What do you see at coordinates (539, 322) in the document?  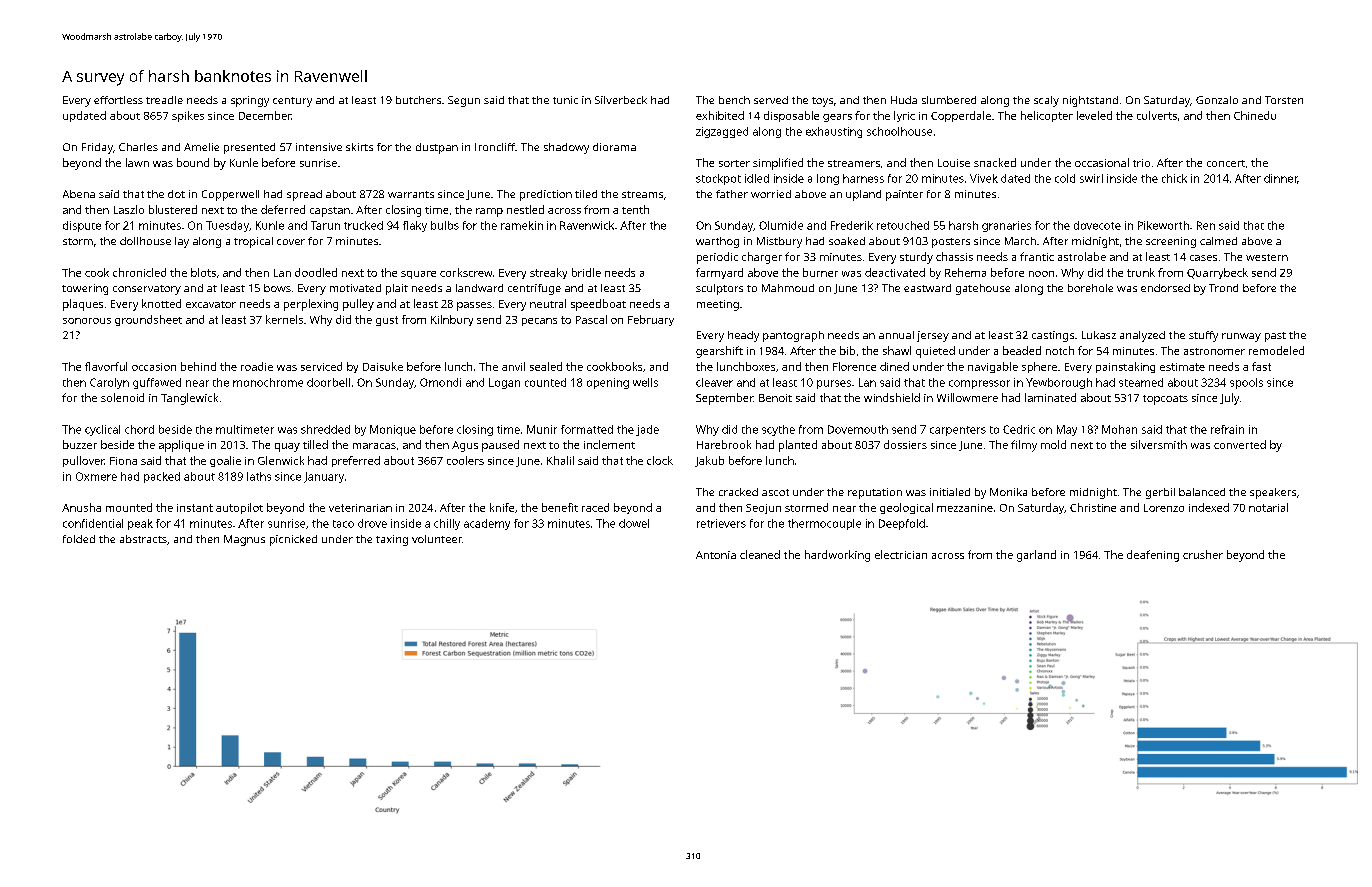 I see `pecans` at bounding box center [539, 322].
